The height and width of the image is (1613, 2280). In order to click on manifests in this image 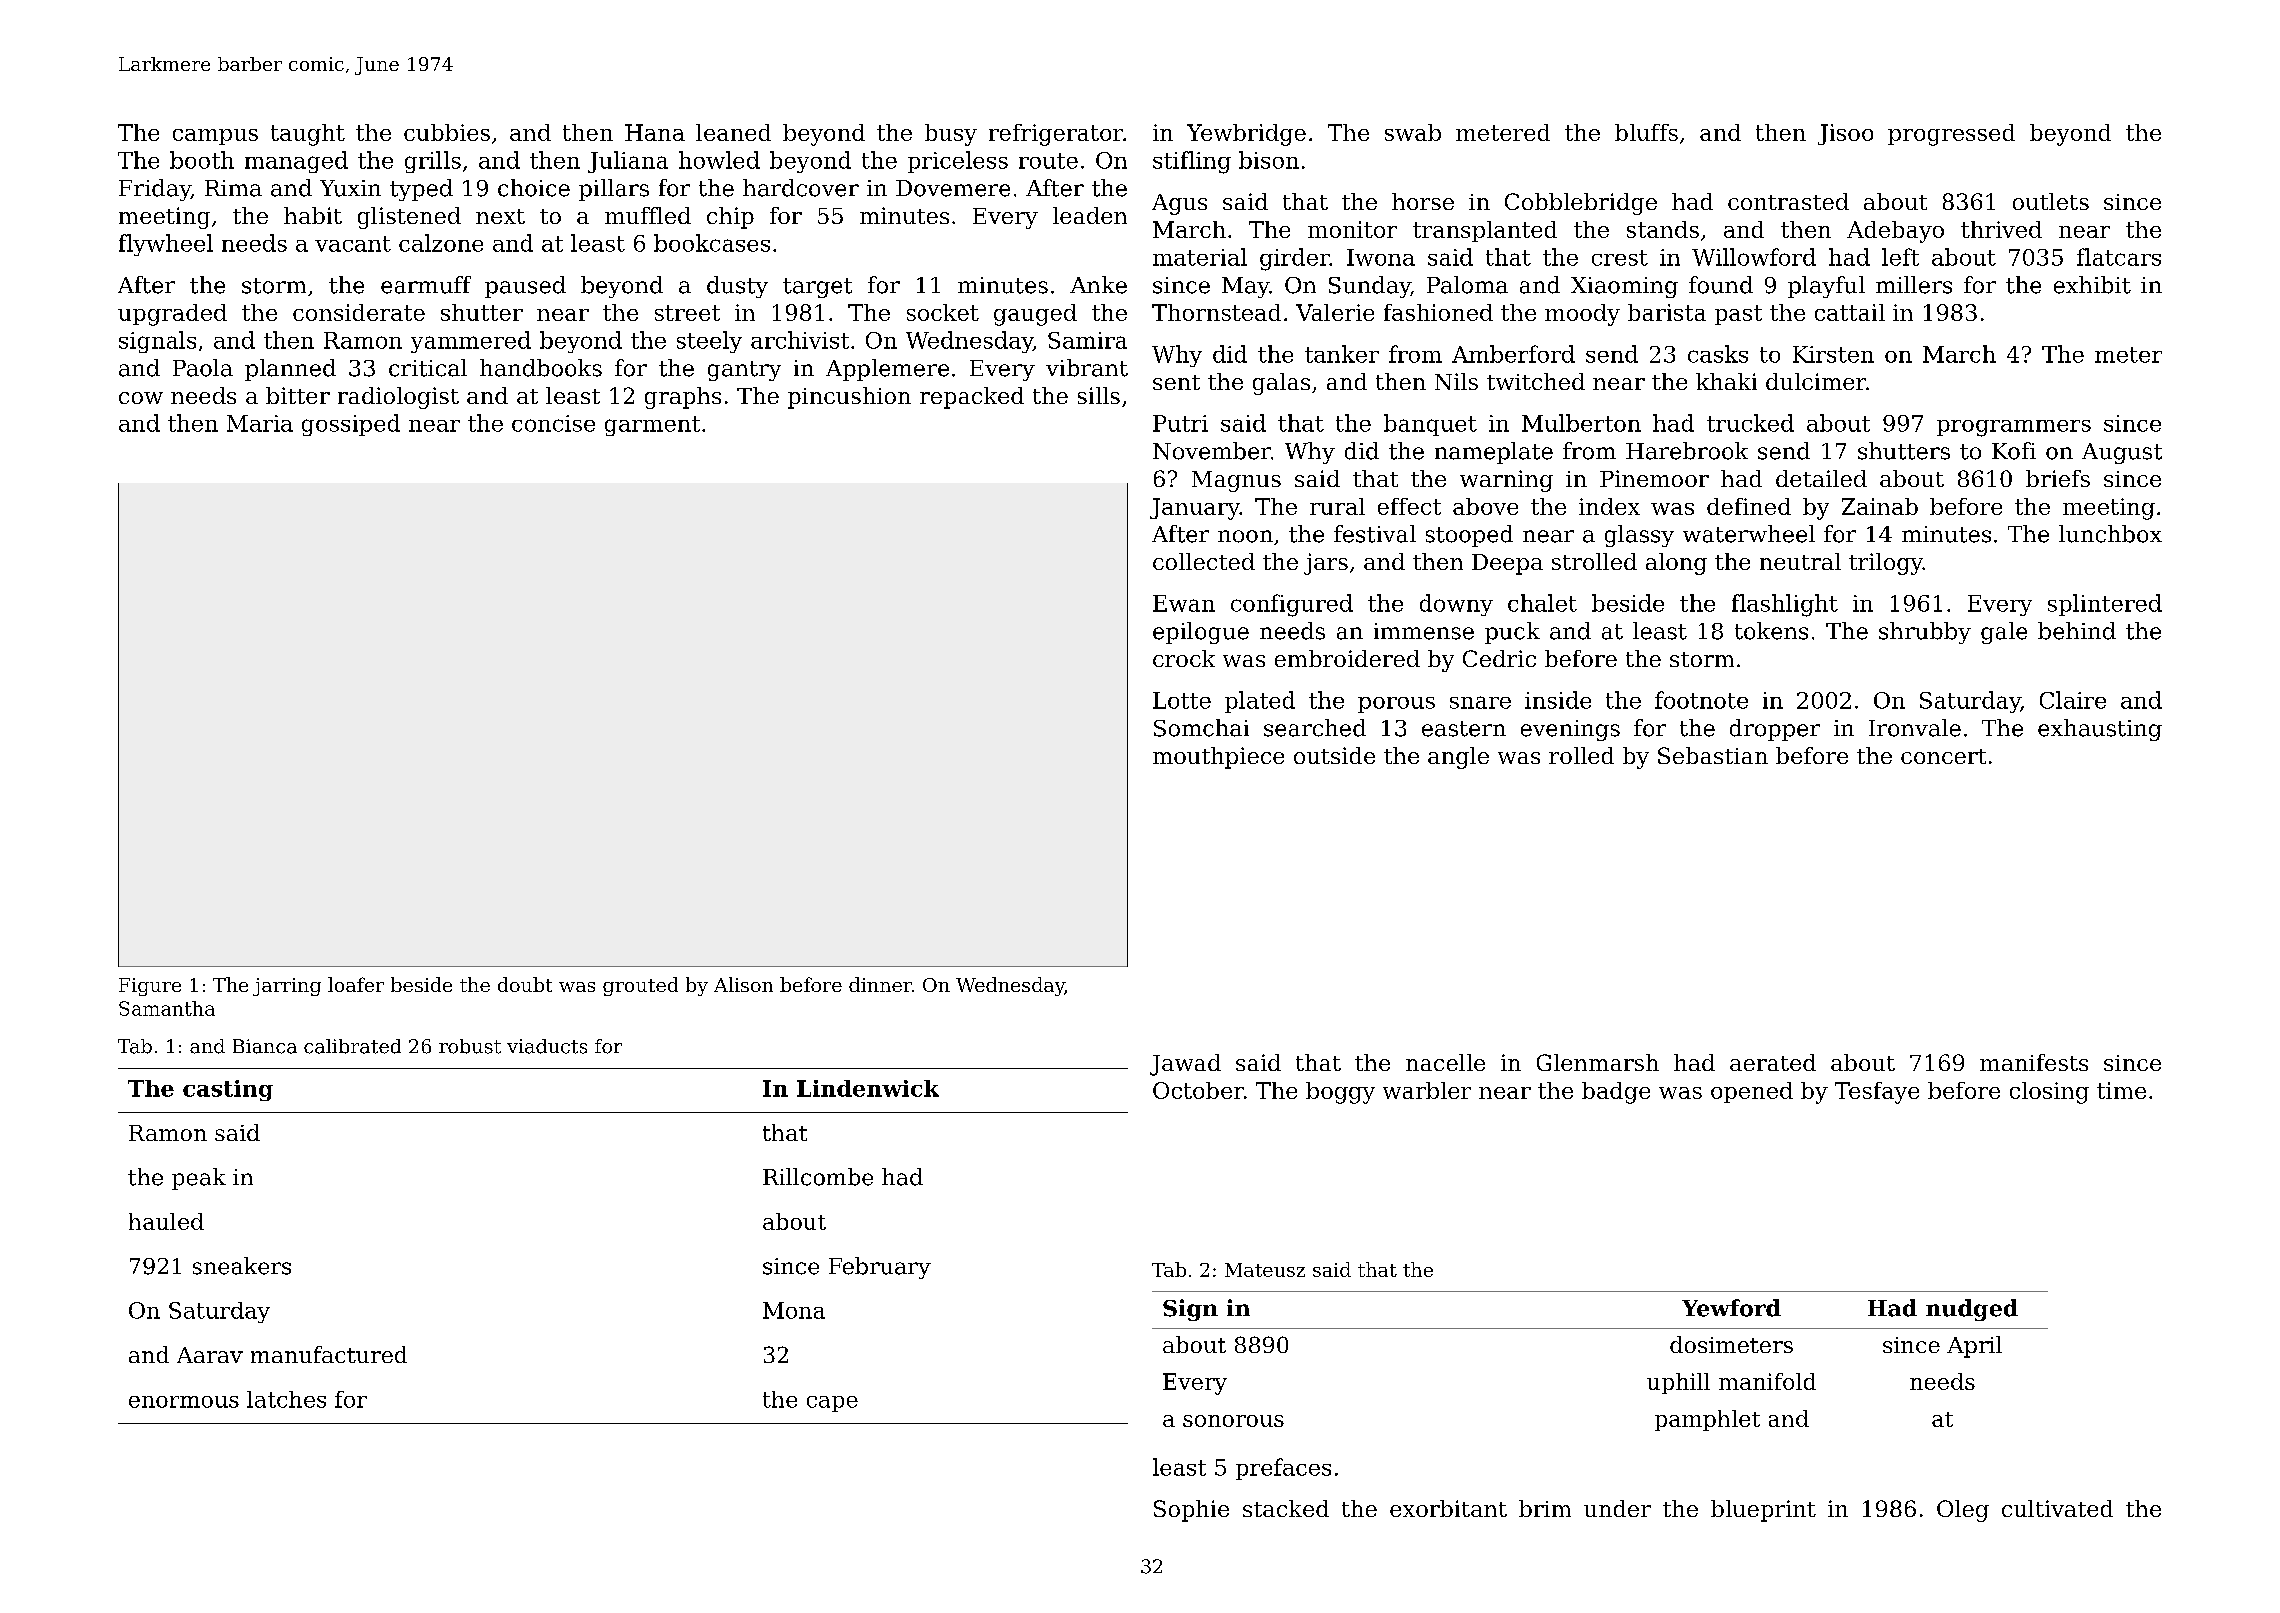, I will do `click(2034, 1062)`.
